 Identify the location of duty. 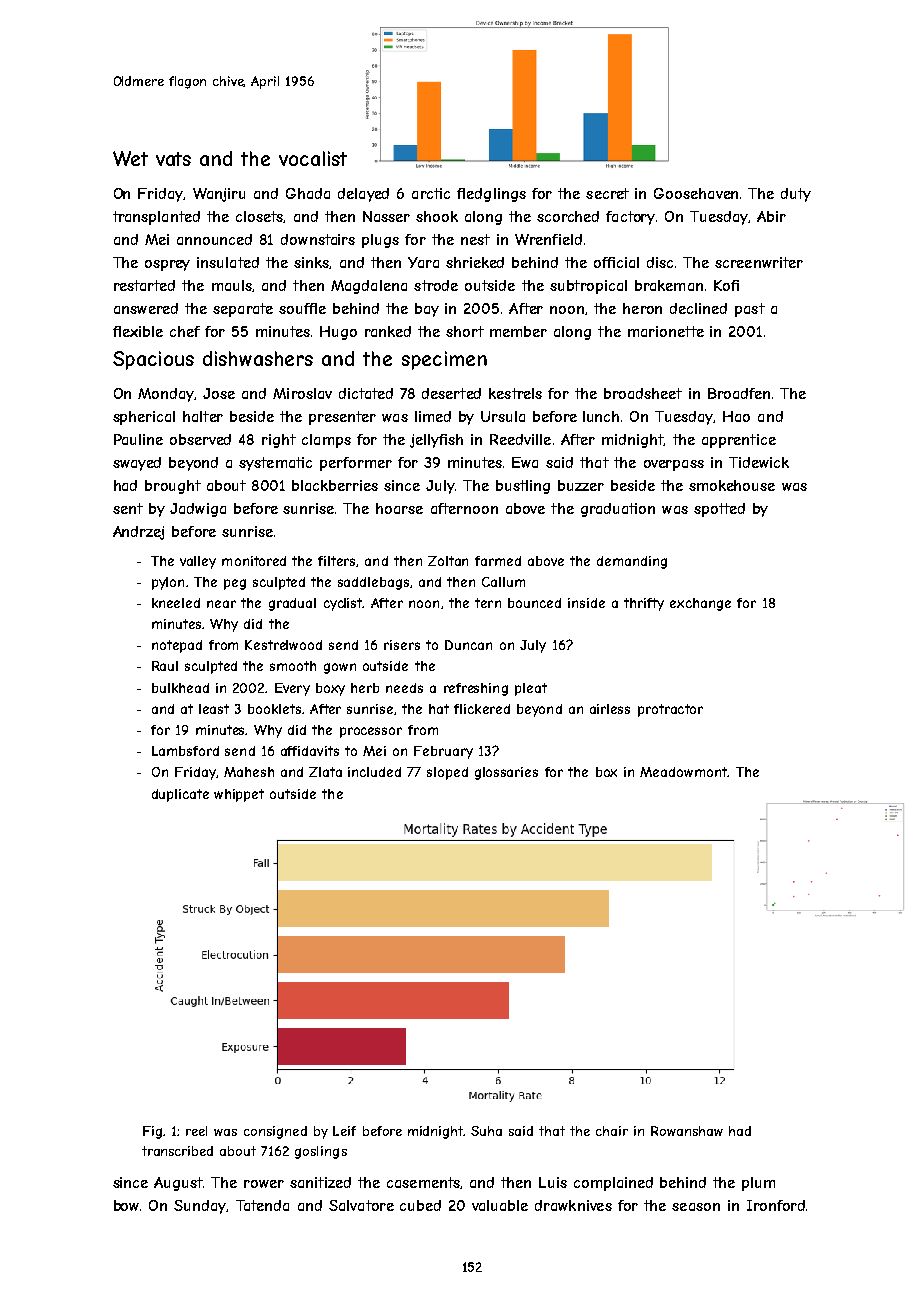
(796, 195).
